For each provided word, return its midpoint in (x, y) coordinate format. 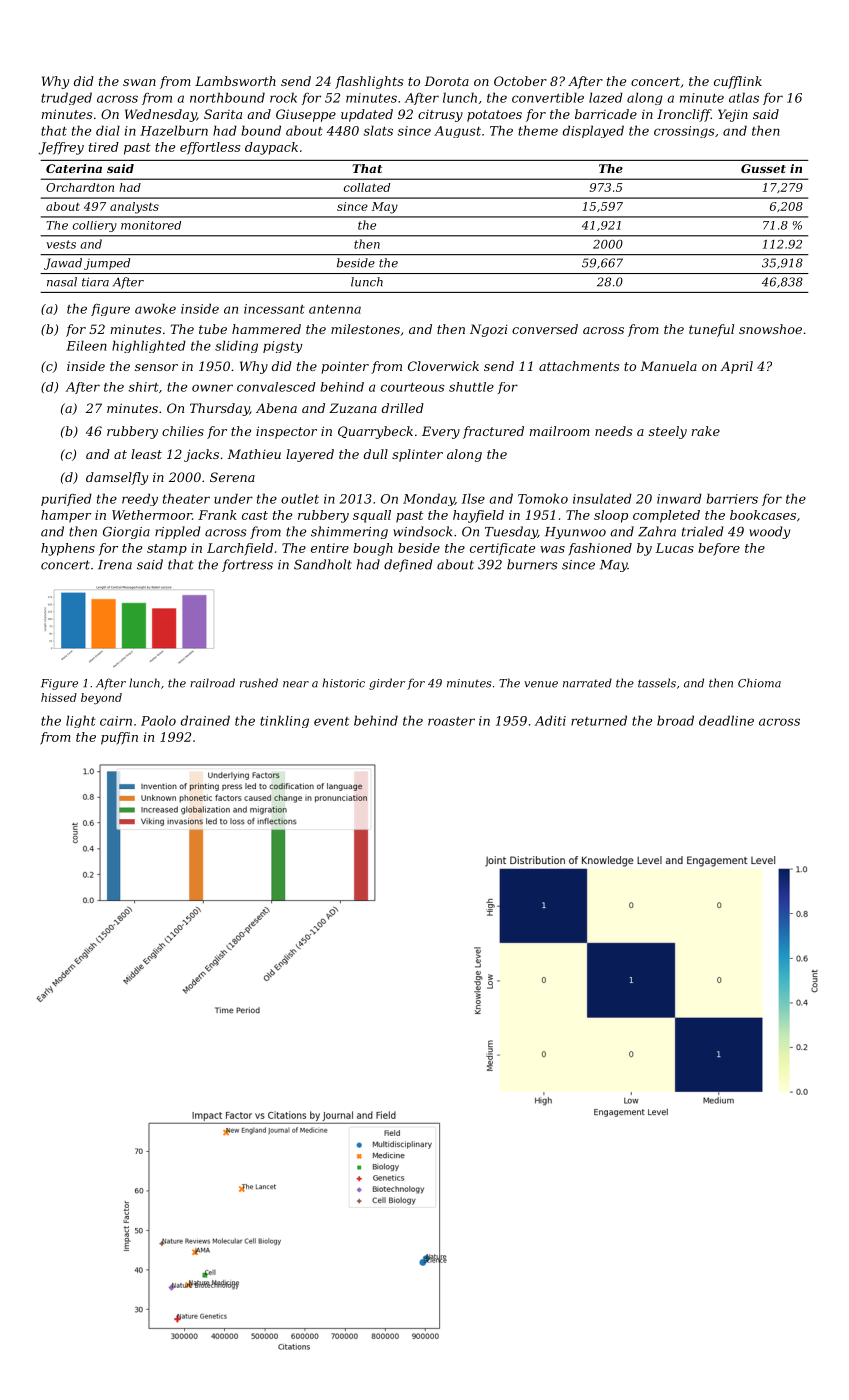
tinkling (284, 721)
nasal (62, 282)
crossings (684, 132)
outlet (300, 498)
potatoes (494, 116)
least (146, 454)
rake (706, 431)
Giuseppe (306, 115)
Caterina (74, 168)
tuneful (711, 330)
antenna (335, 309)
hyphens (68, 549)
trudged (66, 98)
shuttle (471, 387)
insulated (602, 498)
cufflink (738, 82)
